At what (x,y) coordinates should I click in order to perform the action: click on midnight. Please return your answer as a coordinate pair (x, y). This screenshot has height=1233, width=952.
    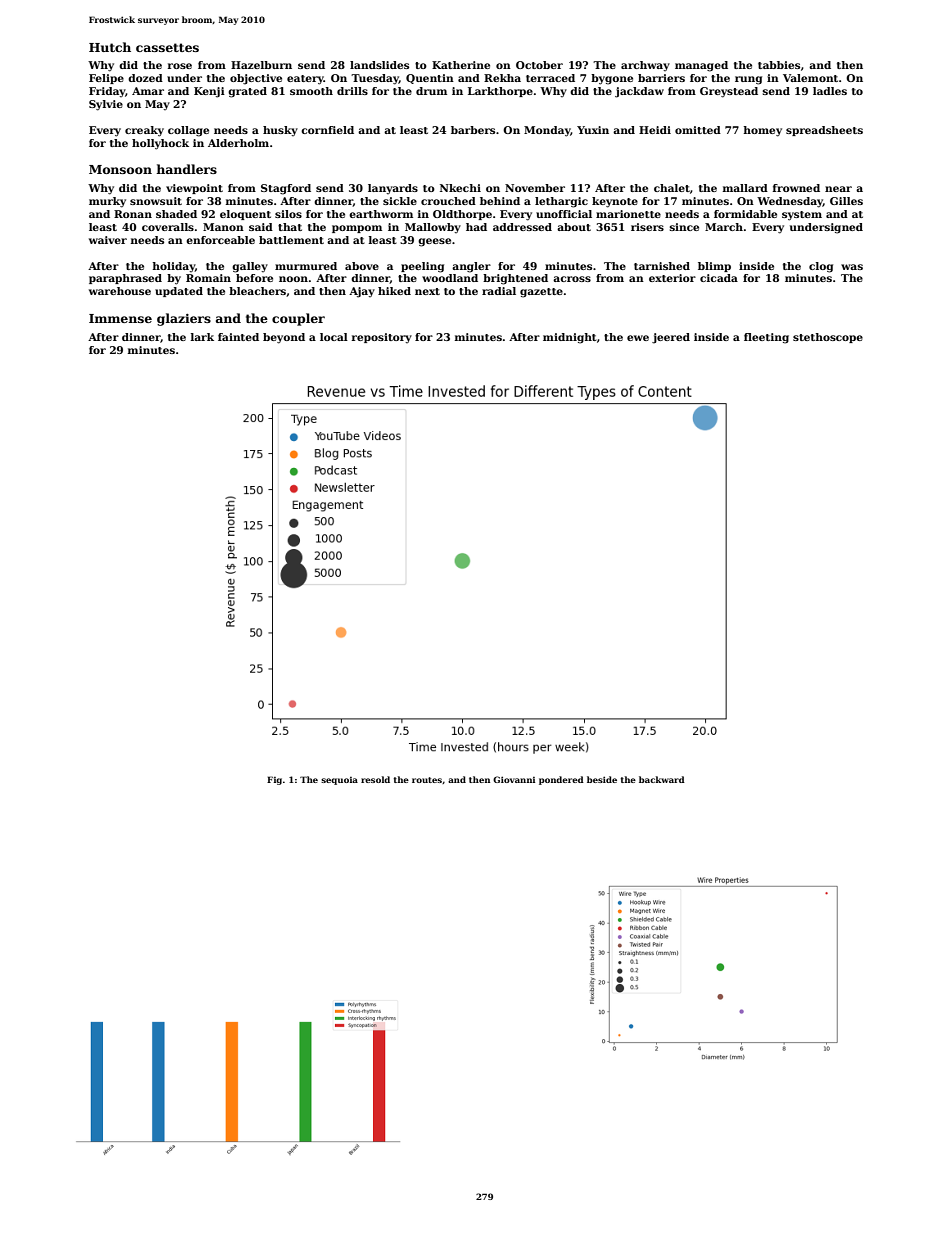
    Looking at the image, I should click on (570, 338).
